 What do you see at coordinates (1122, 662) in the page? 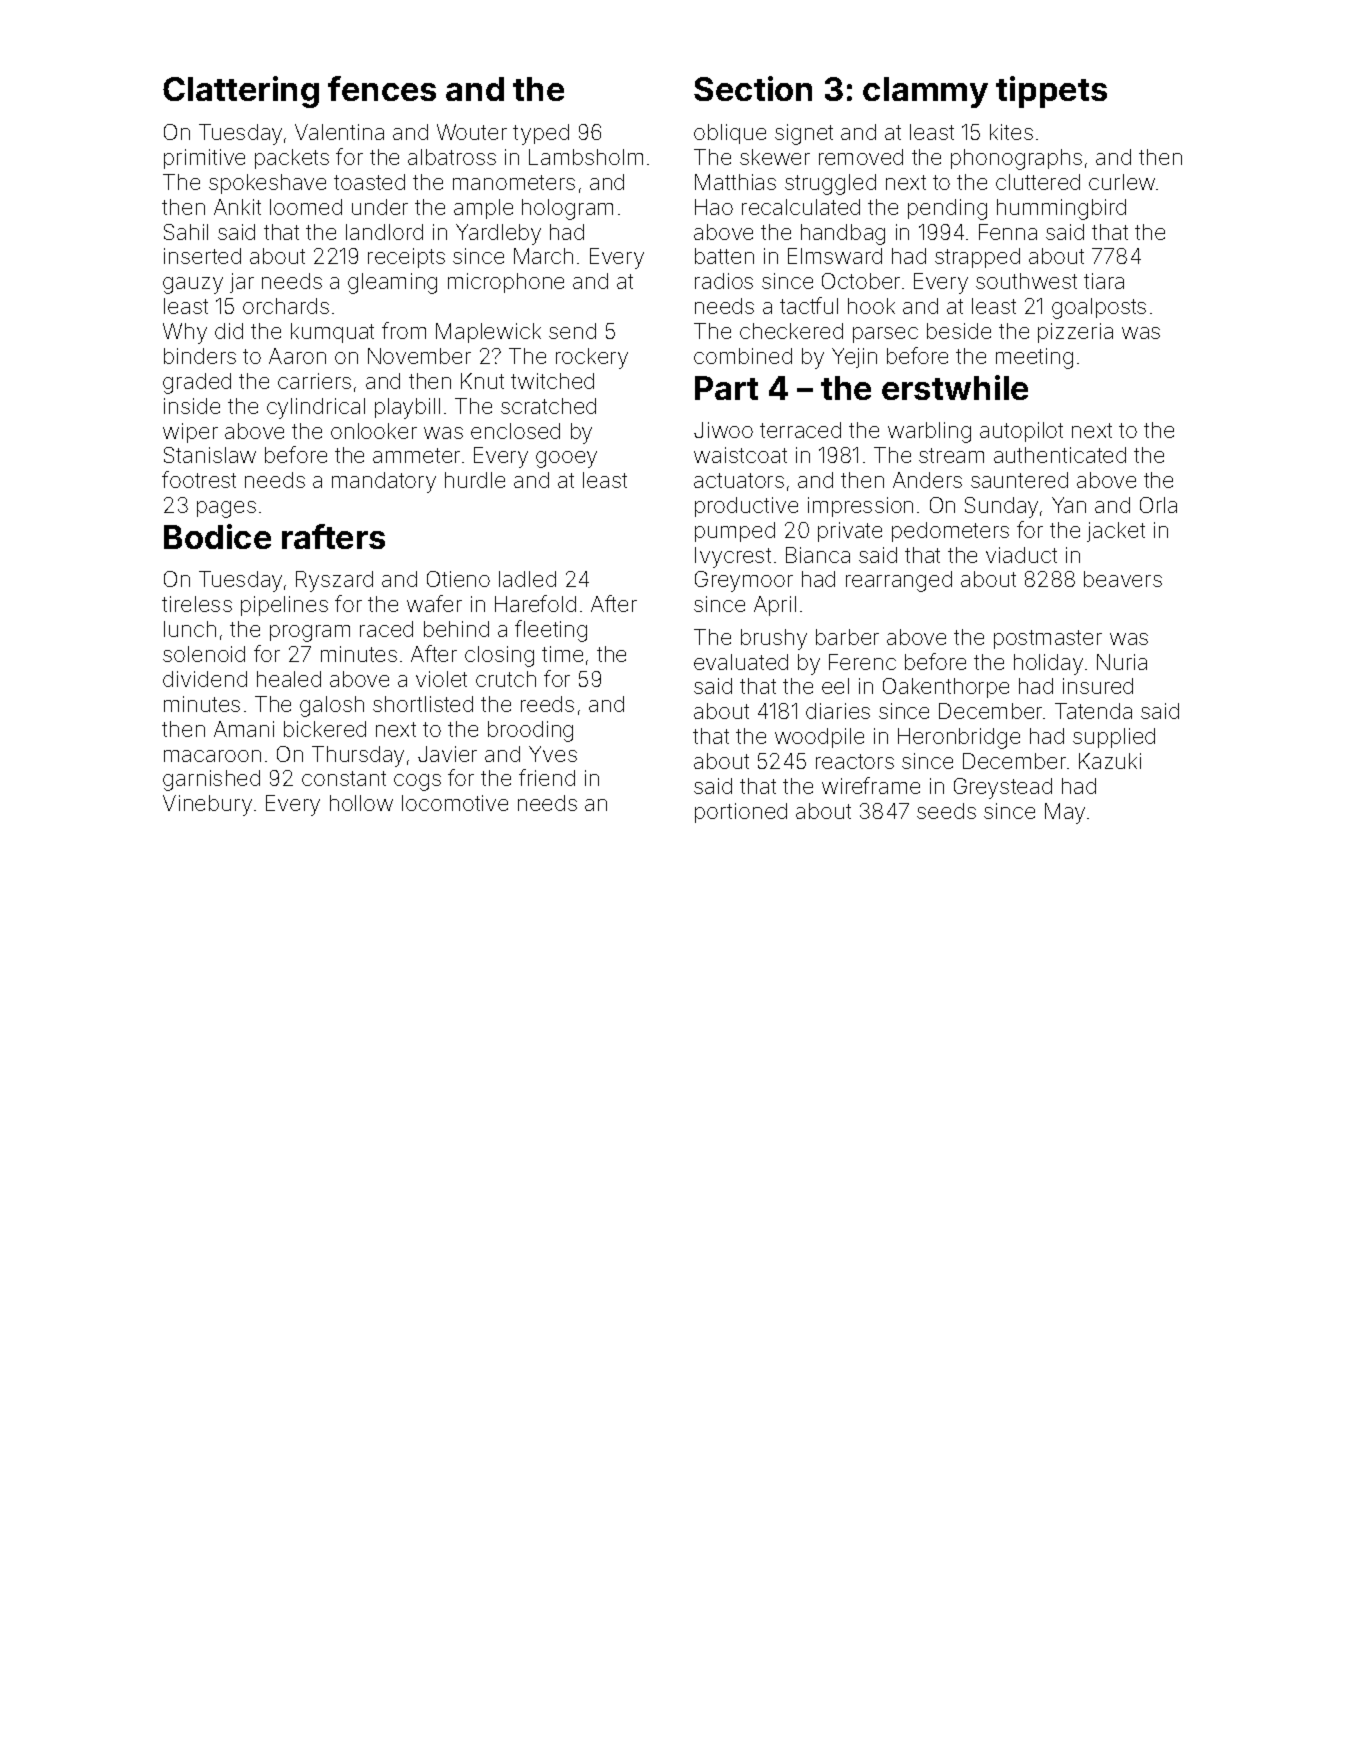
I see `Nuria` at bounding box center [1122, 662].
